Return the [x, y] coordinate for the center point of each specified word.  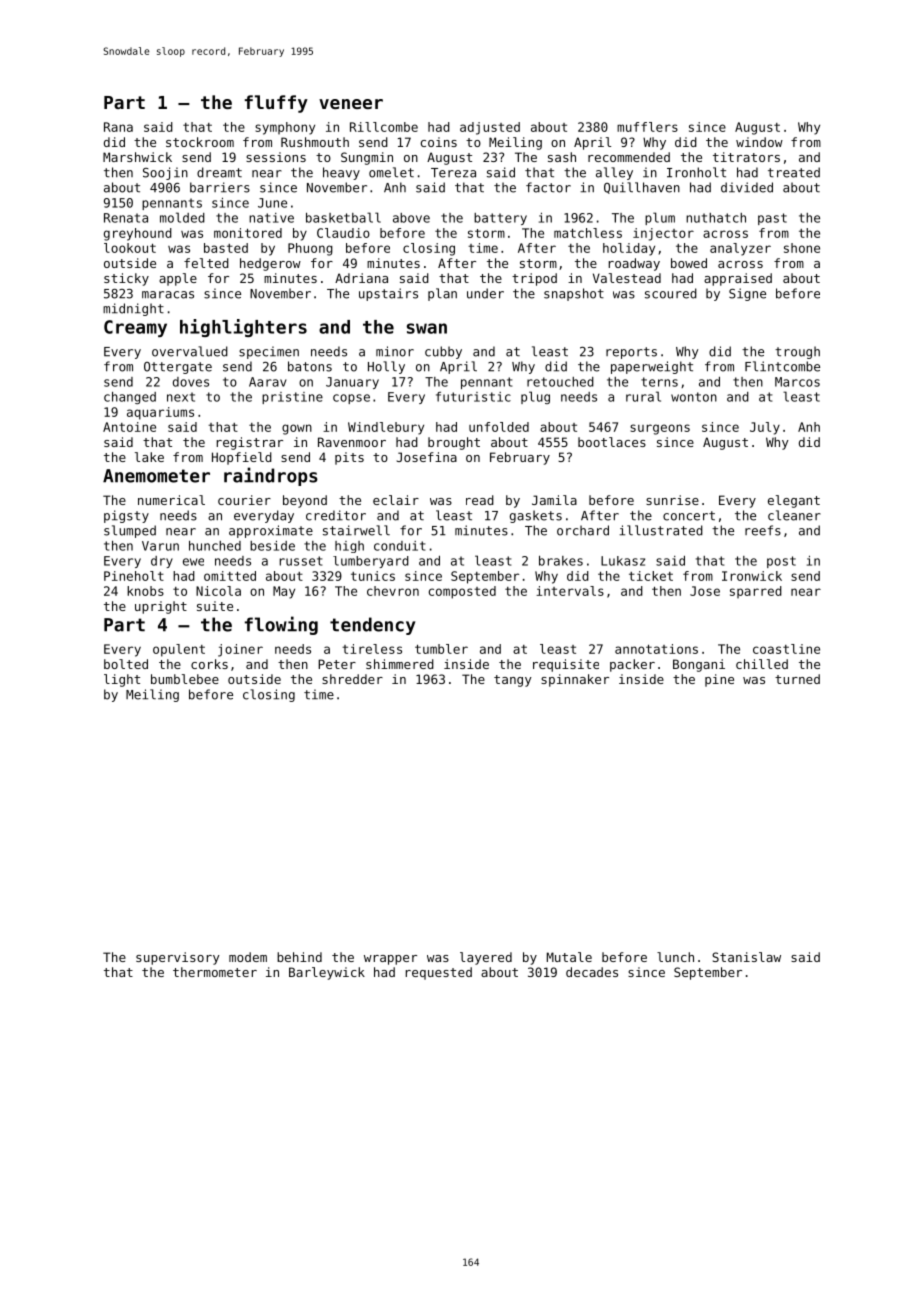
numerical [171, 500]
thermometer [215, 972]
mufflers [647, 127]
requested [439, 973]
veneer [351, 104]
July [765, 428]
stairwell [356, 530]
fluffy [276, 104]
